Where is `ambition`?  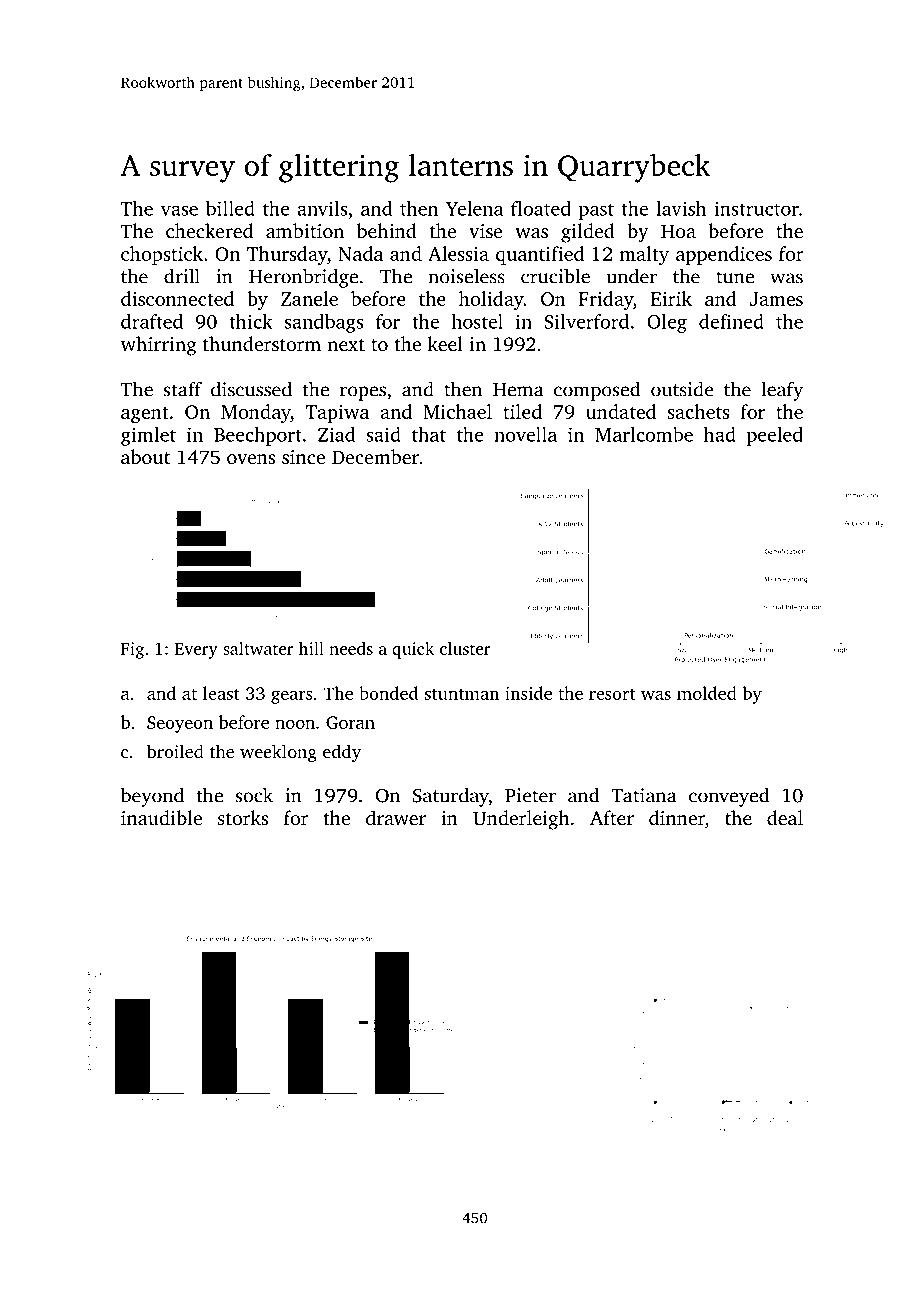
ambition is located at coordinates (305, 230).
